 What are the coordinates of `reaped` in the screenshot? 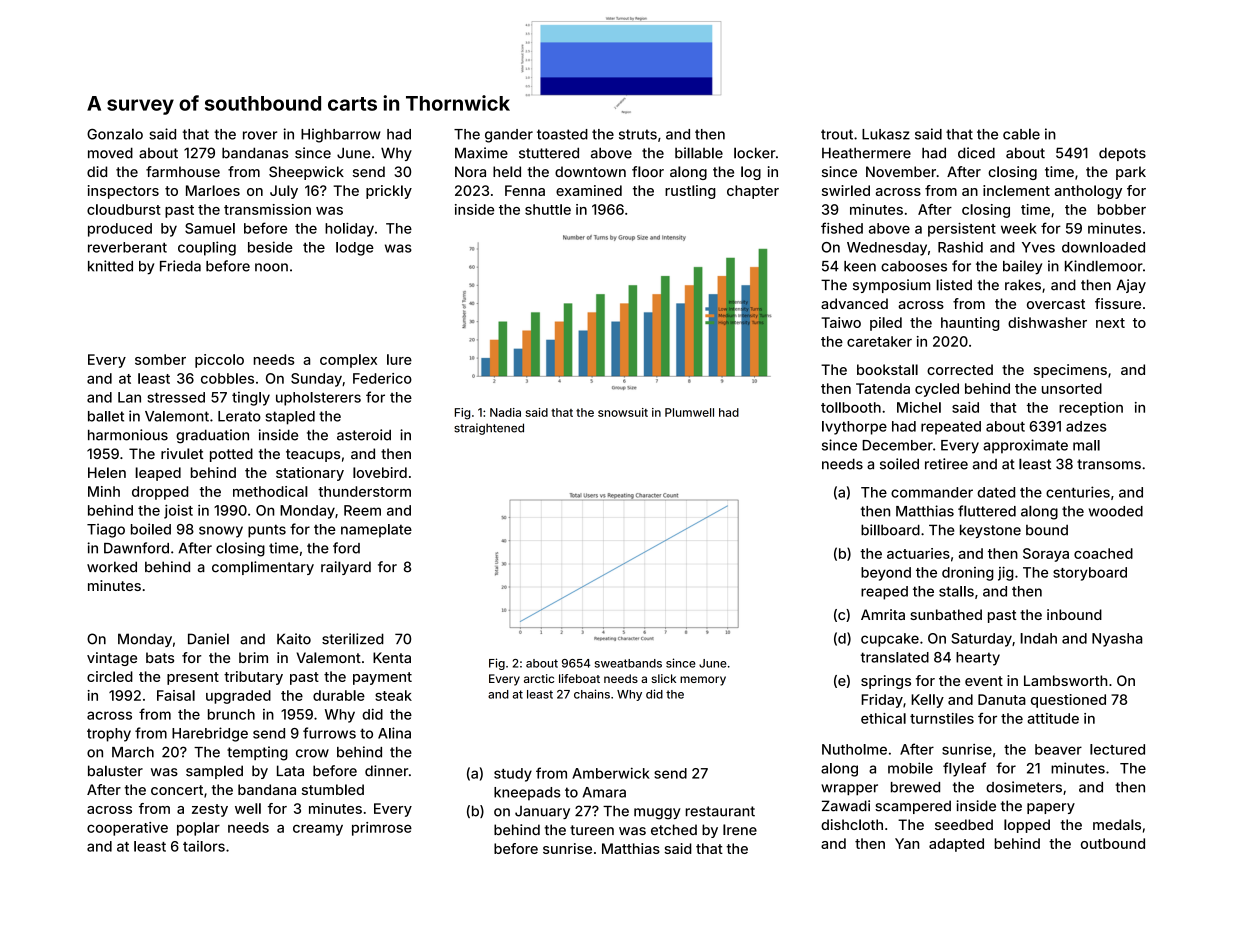 It's located at (884, 593).
